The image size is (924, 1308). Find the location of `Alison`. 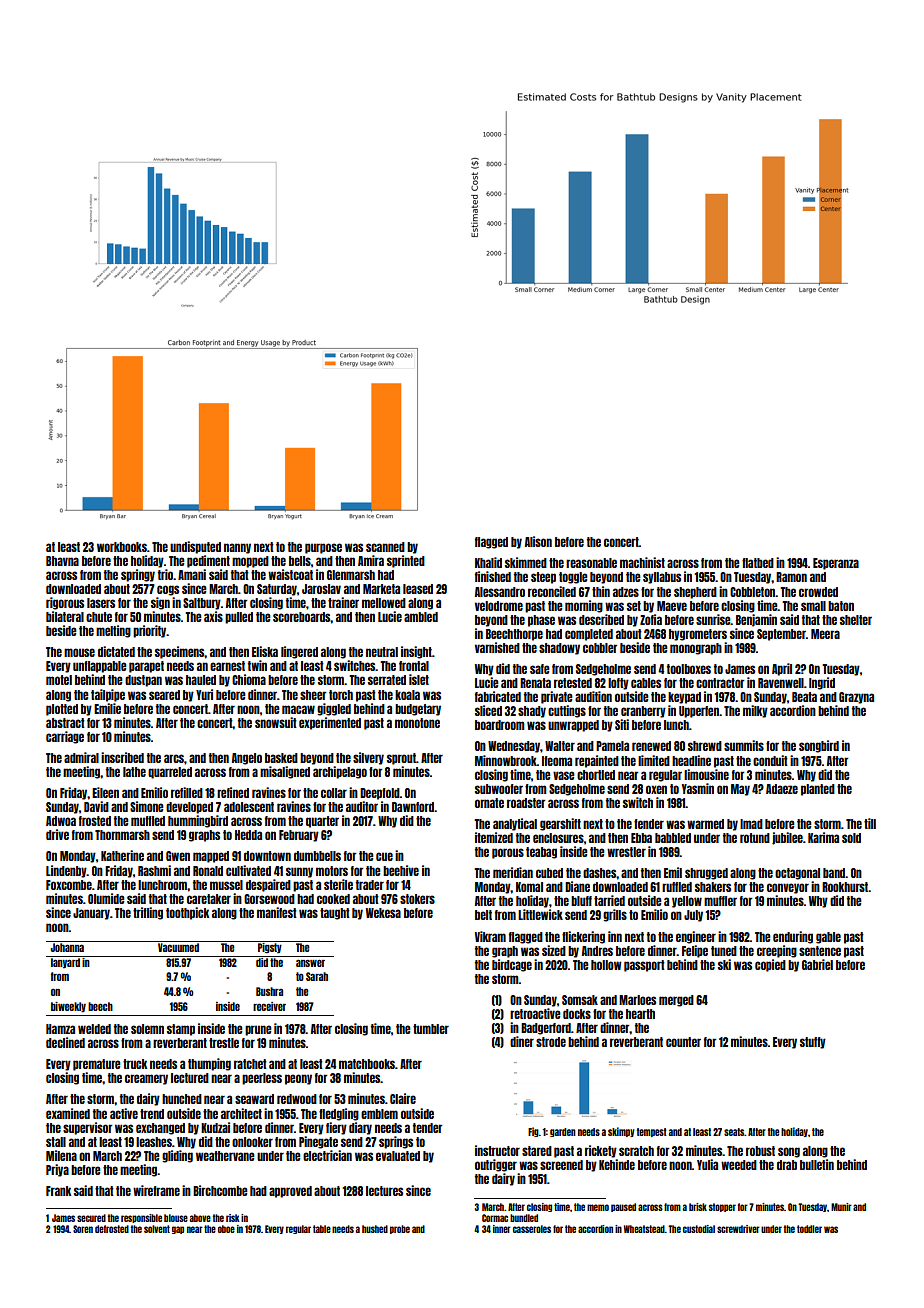

Alison is located at coordinates (538, 541).
